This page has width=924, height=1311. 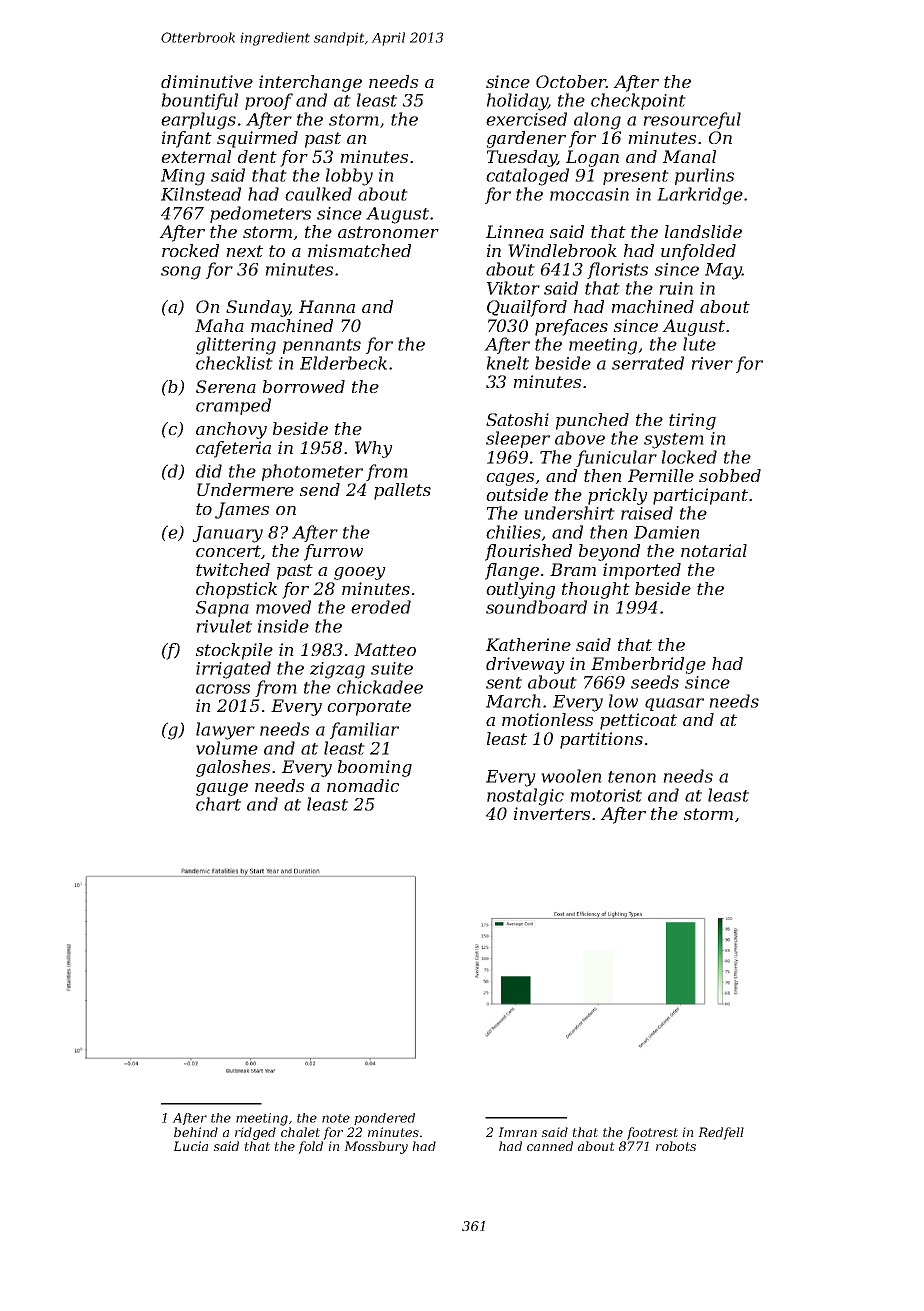 What do you see at coordinates (310, 83) in the page?
I see `interchange` at bounding box center [310, 83].
